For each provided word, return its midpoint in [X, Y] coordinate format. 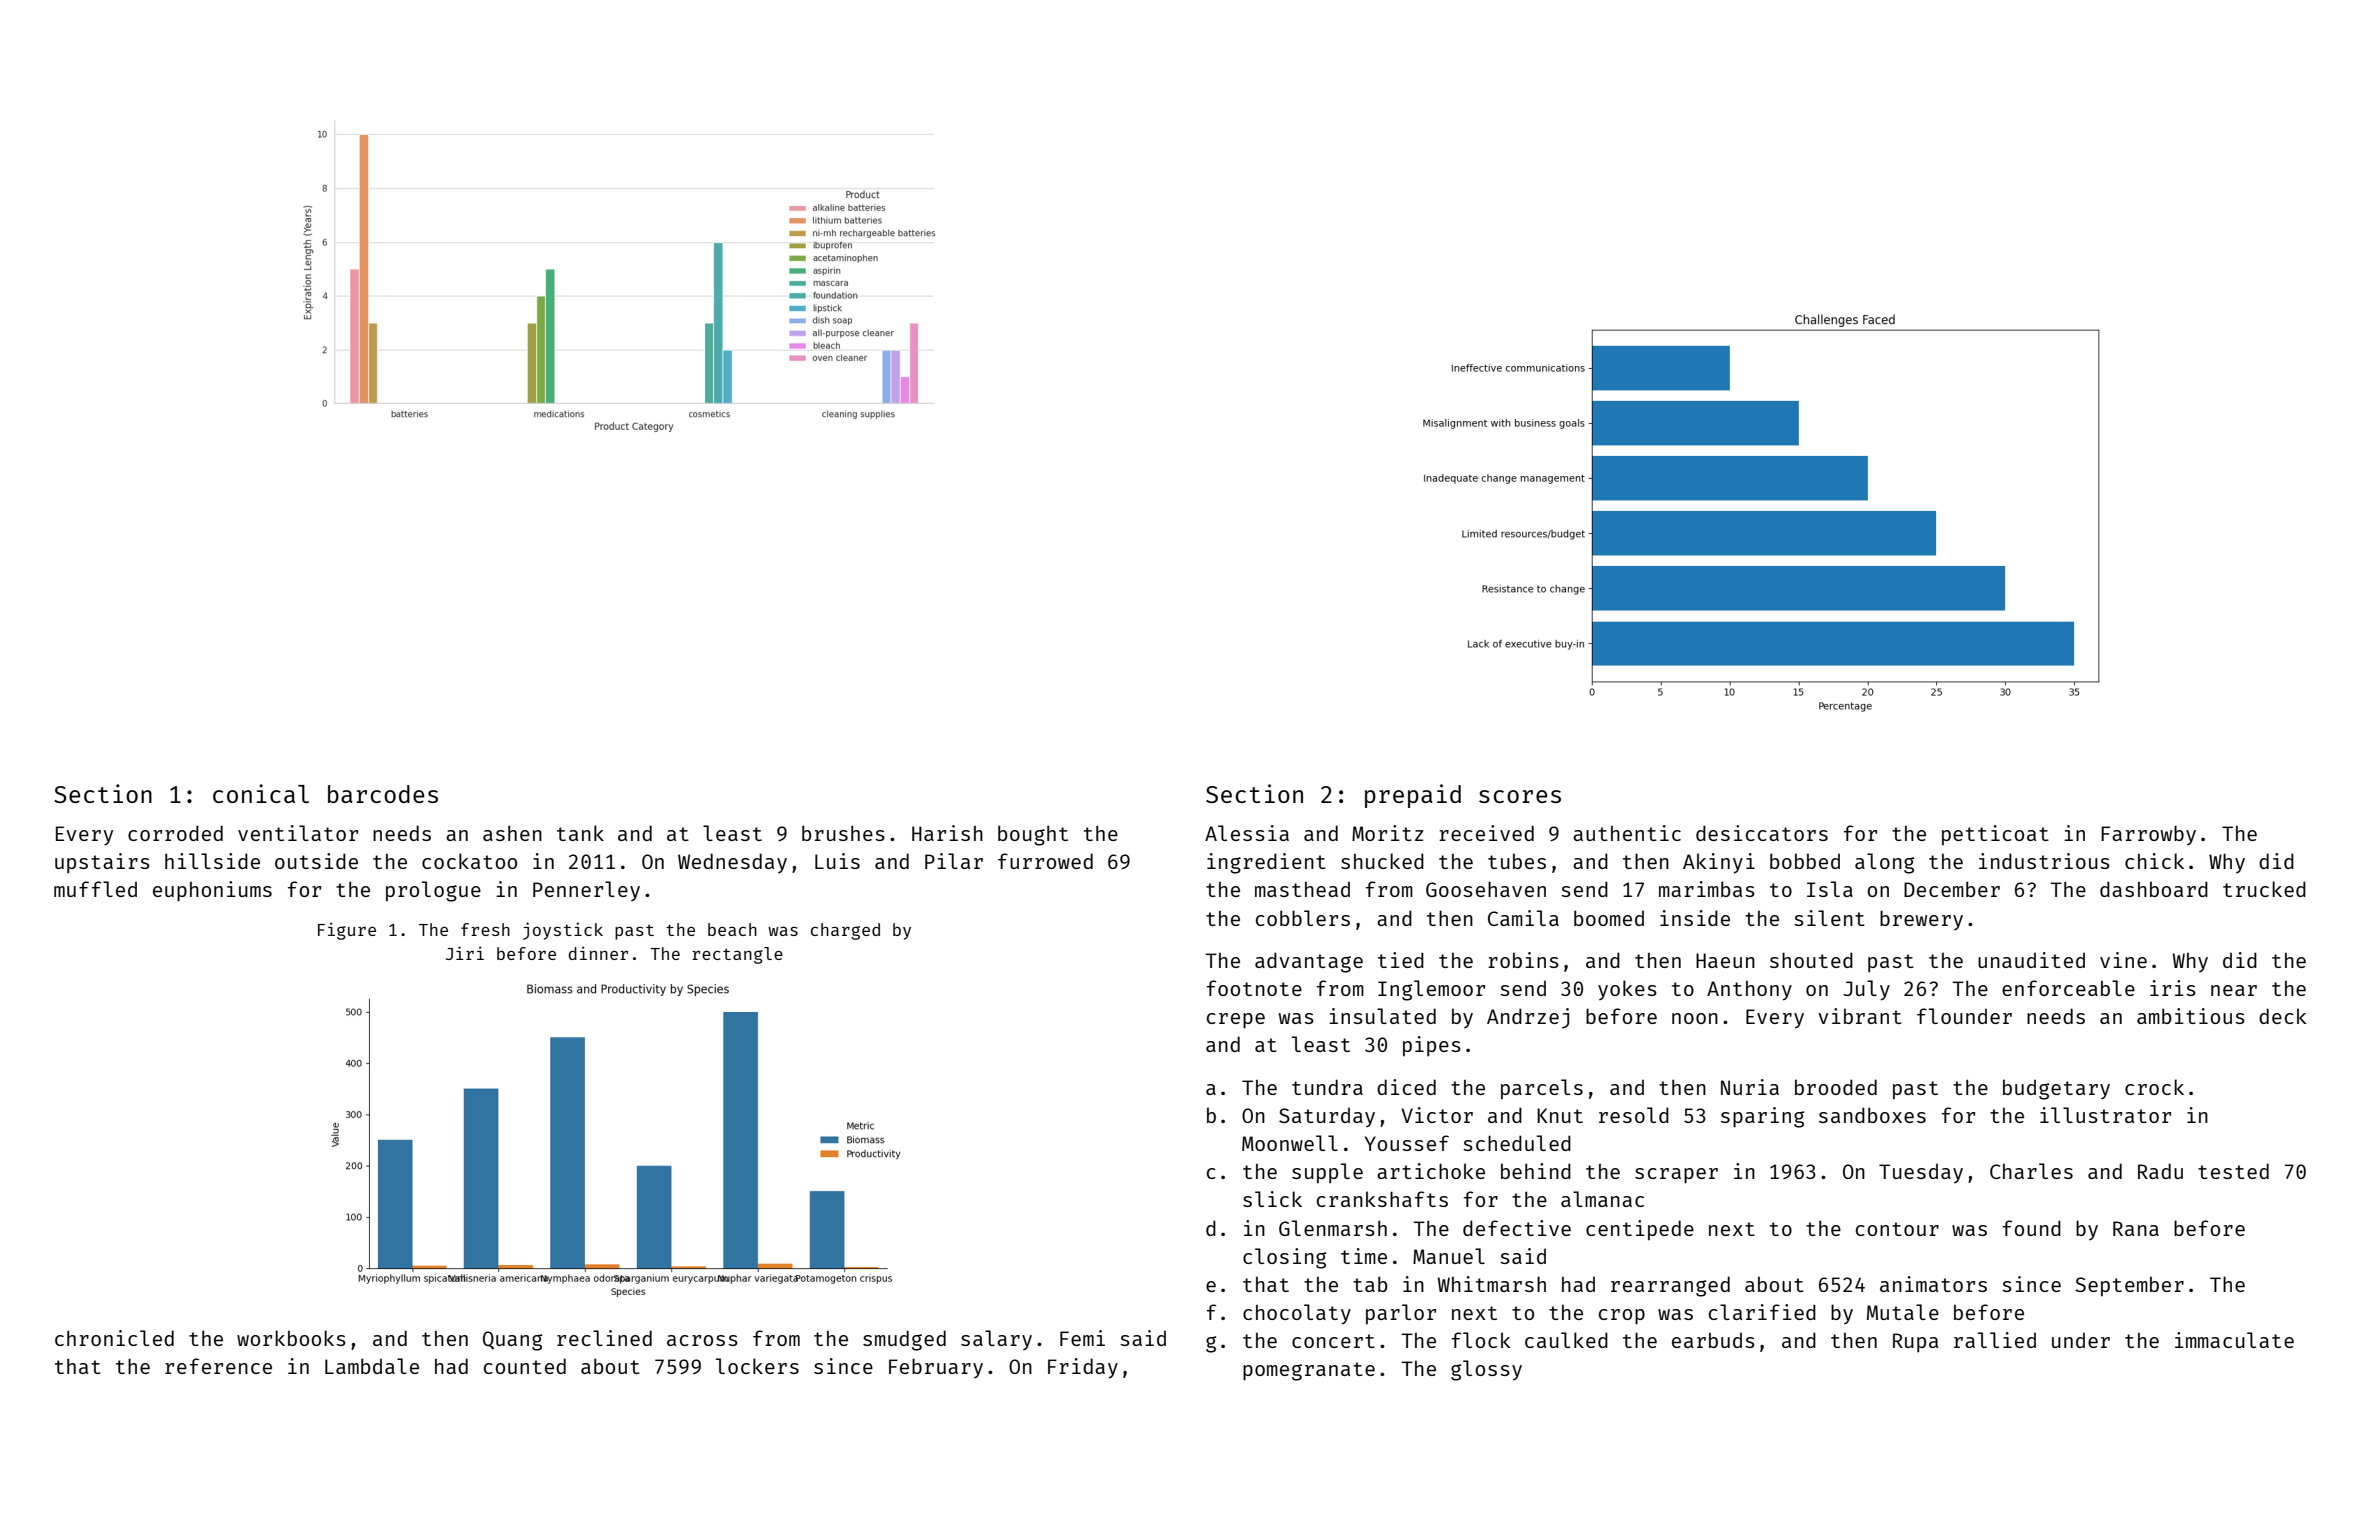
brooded [1836, 1087]
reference [218, 1366]
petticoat [1995, 835]
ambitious [2191, 1016]
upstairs [102, 863]
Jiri [465, 953]
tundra [1327, 1087]
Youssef [1407, 1143]
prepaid [1413, 796]
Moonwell [1290, 1143]
